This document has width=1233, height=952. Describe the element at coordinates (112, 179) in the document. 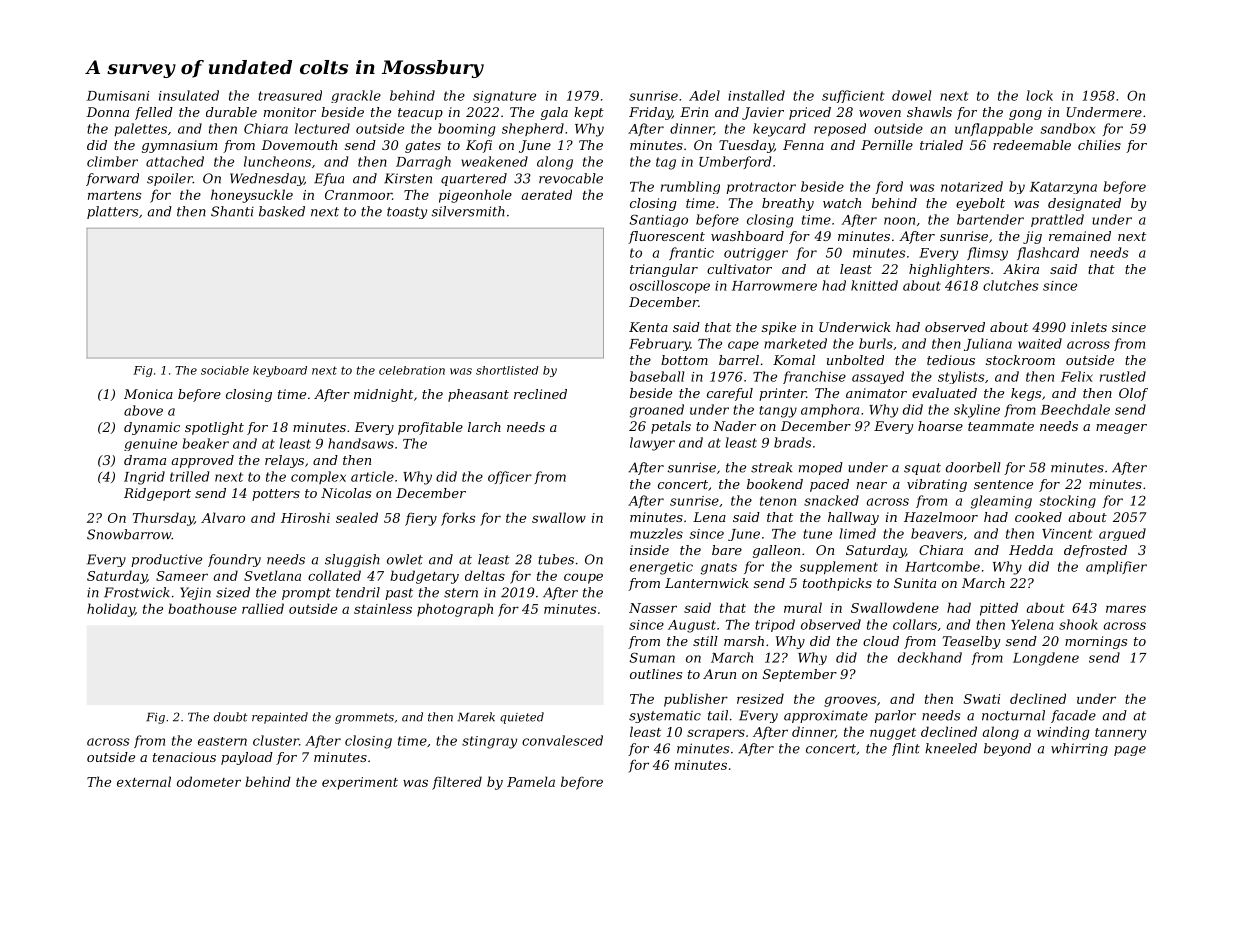

I see `forward` at that location.
